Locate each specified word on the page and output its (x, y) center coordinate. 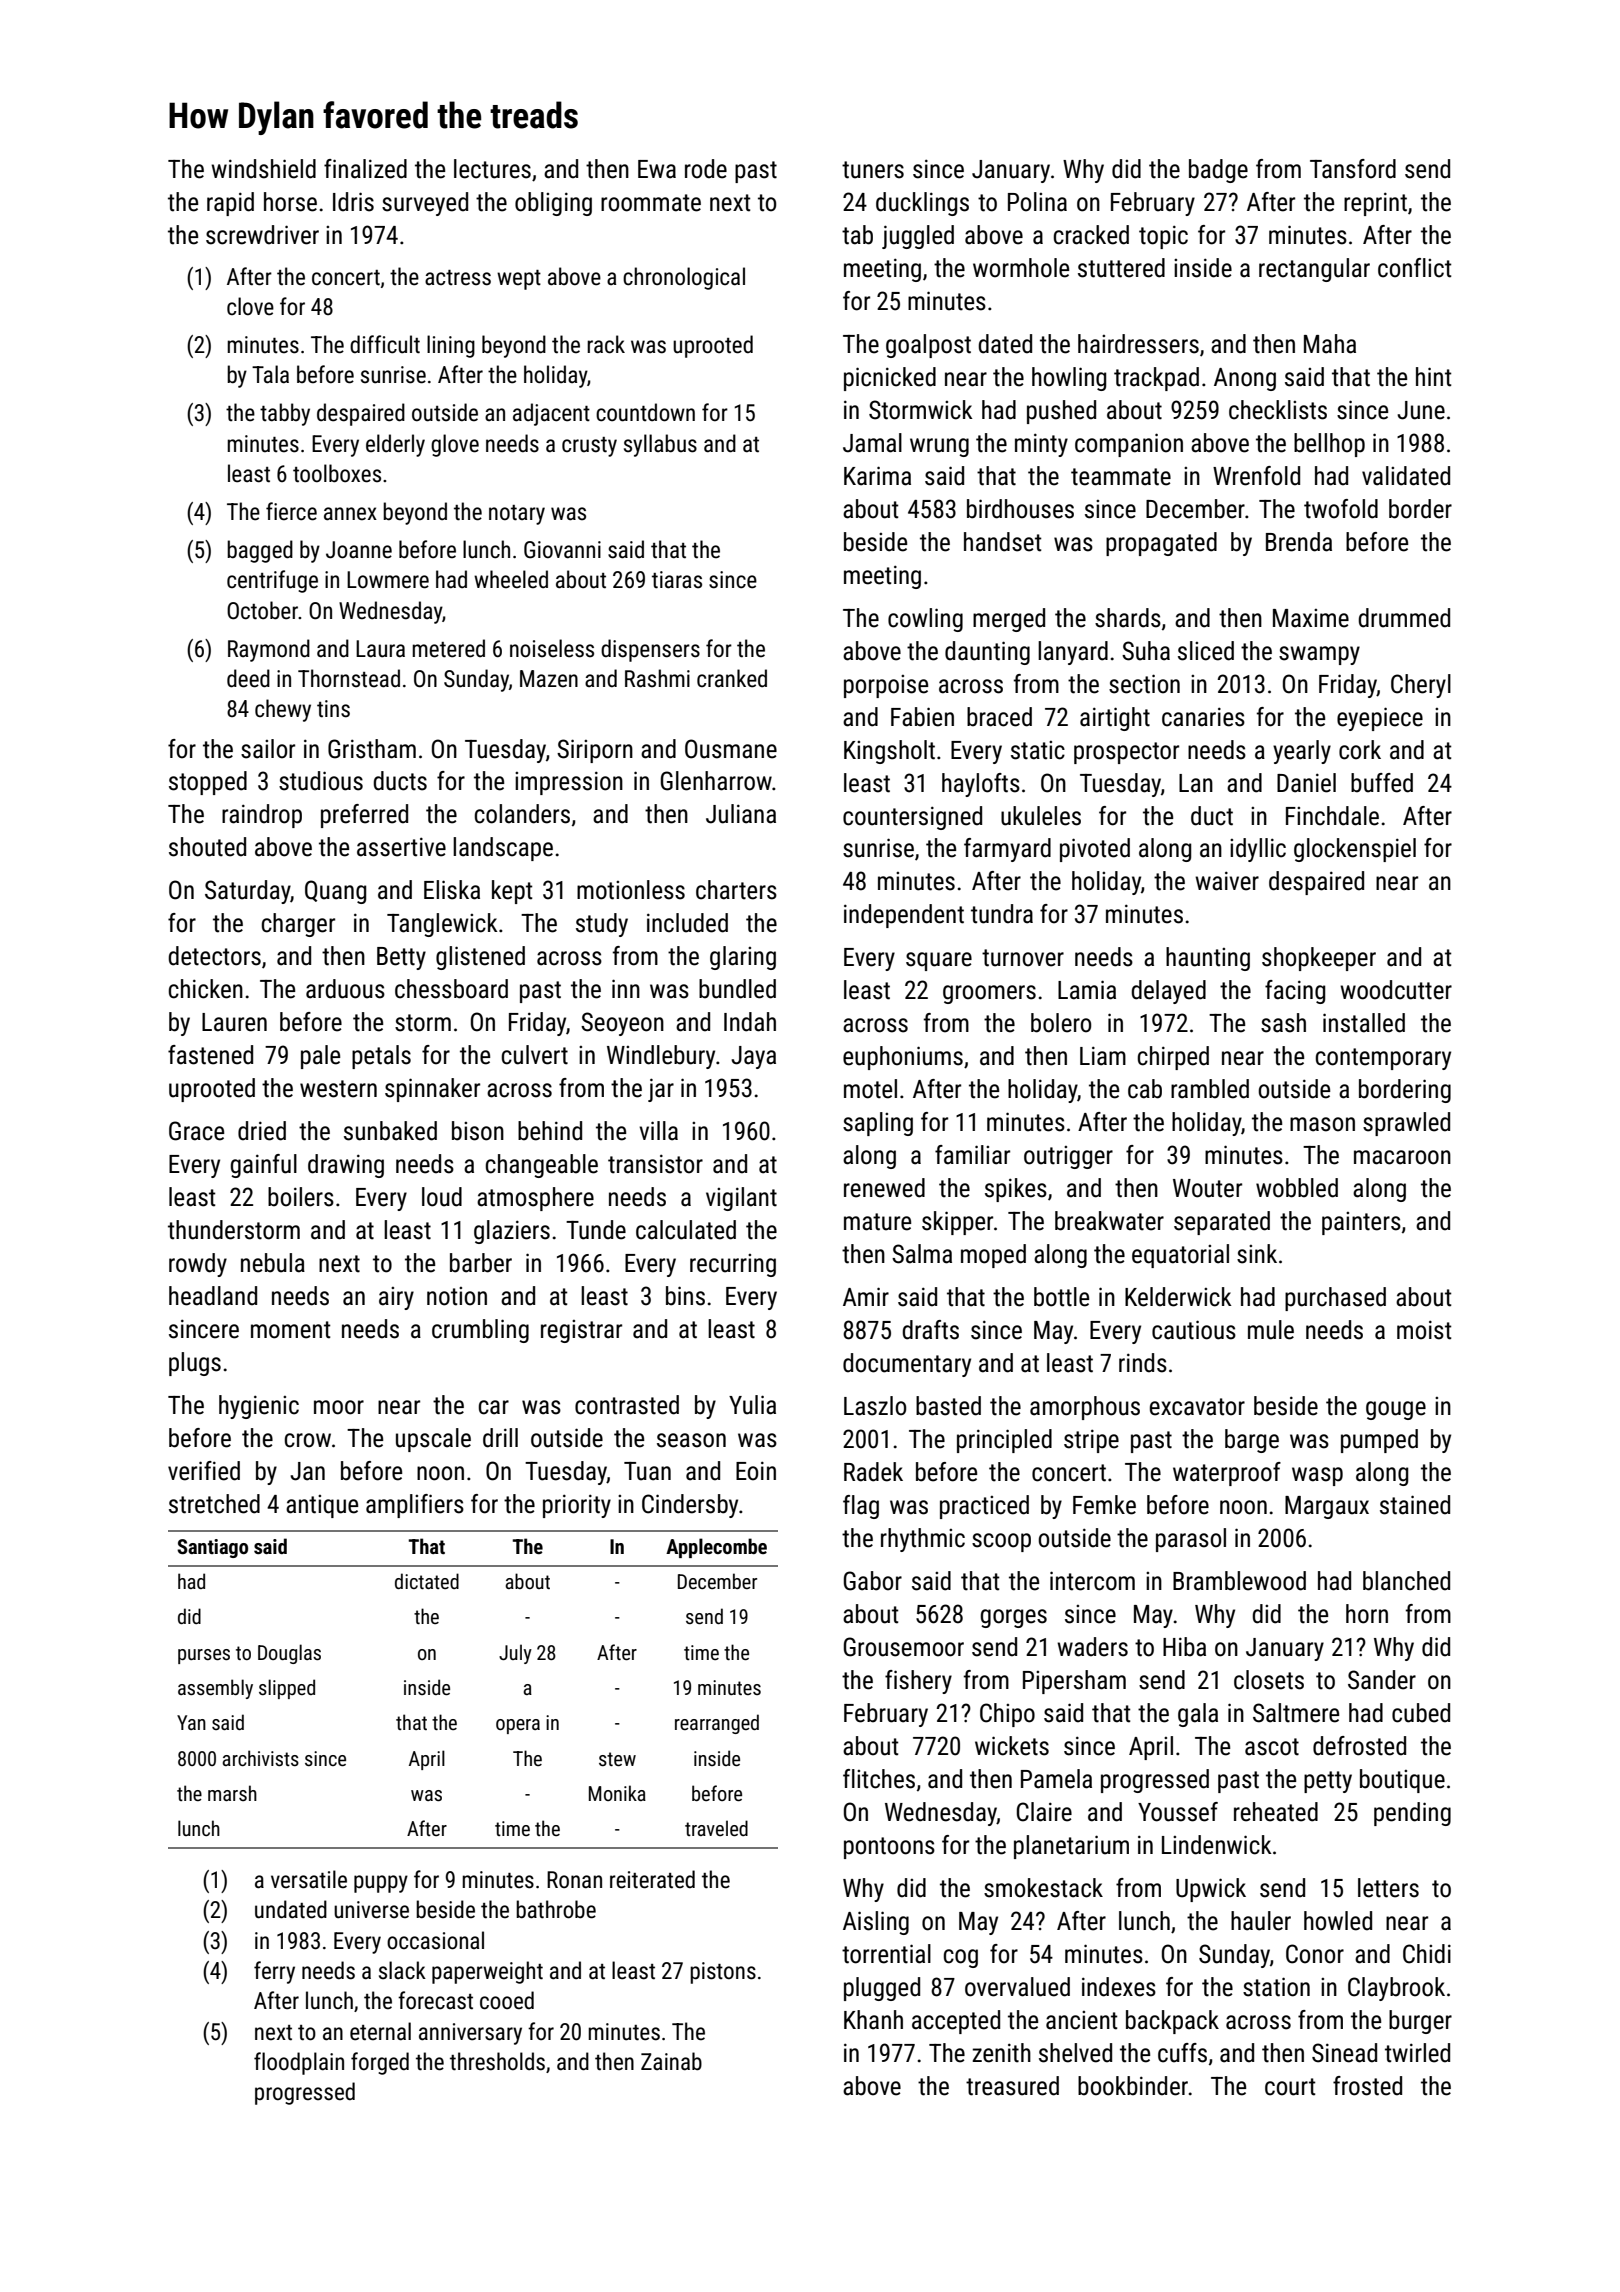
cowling (925, 620)
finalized (365, 169)
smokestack (1043, 1888)
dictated (427, 1581)
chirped (1173, 1058)
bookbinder (1133, 2086)
